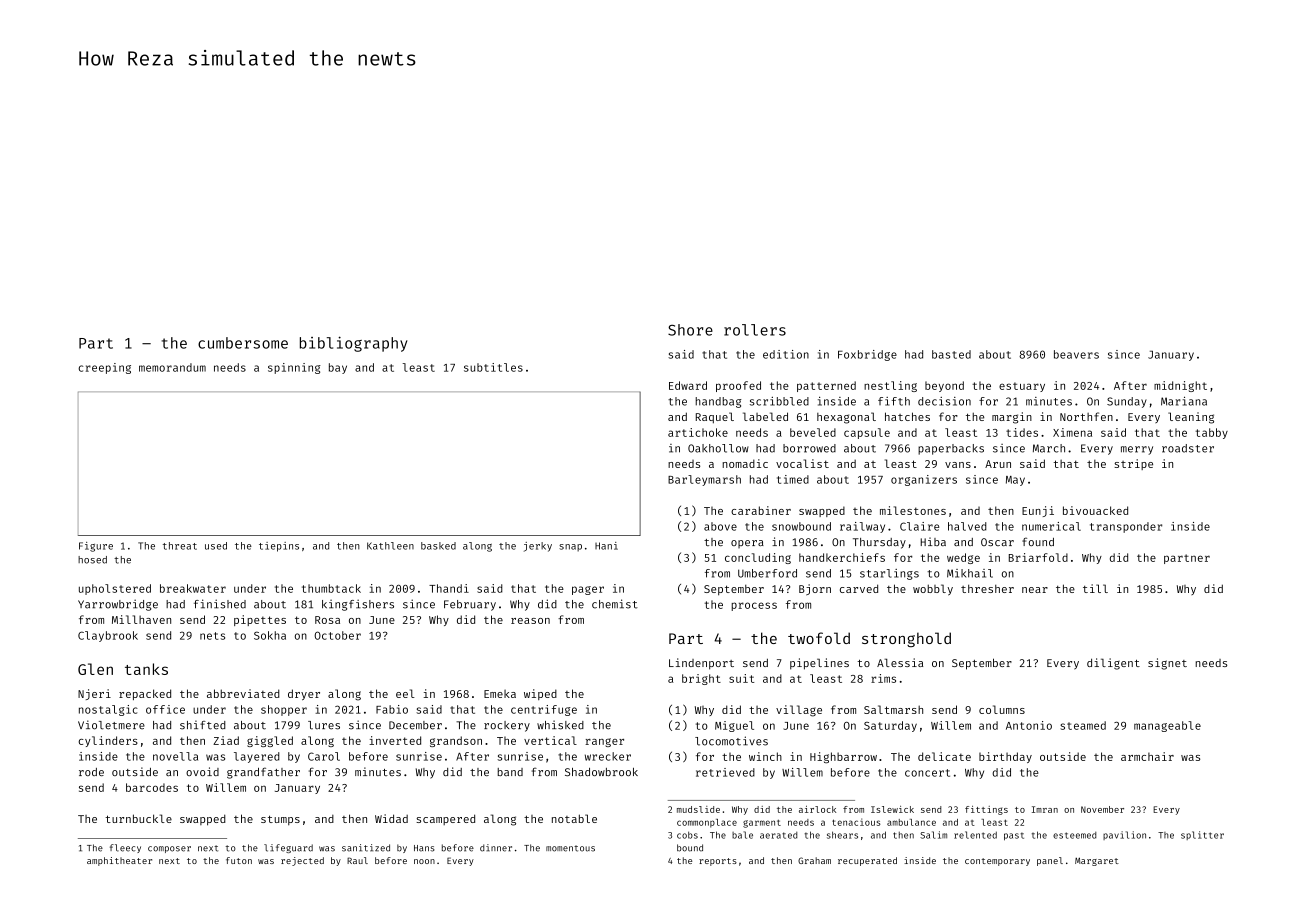 The height and width of the page is (924, 1308). Describe the element at coordinates (354, 344) in the page. I see `bibliography` at that location.
